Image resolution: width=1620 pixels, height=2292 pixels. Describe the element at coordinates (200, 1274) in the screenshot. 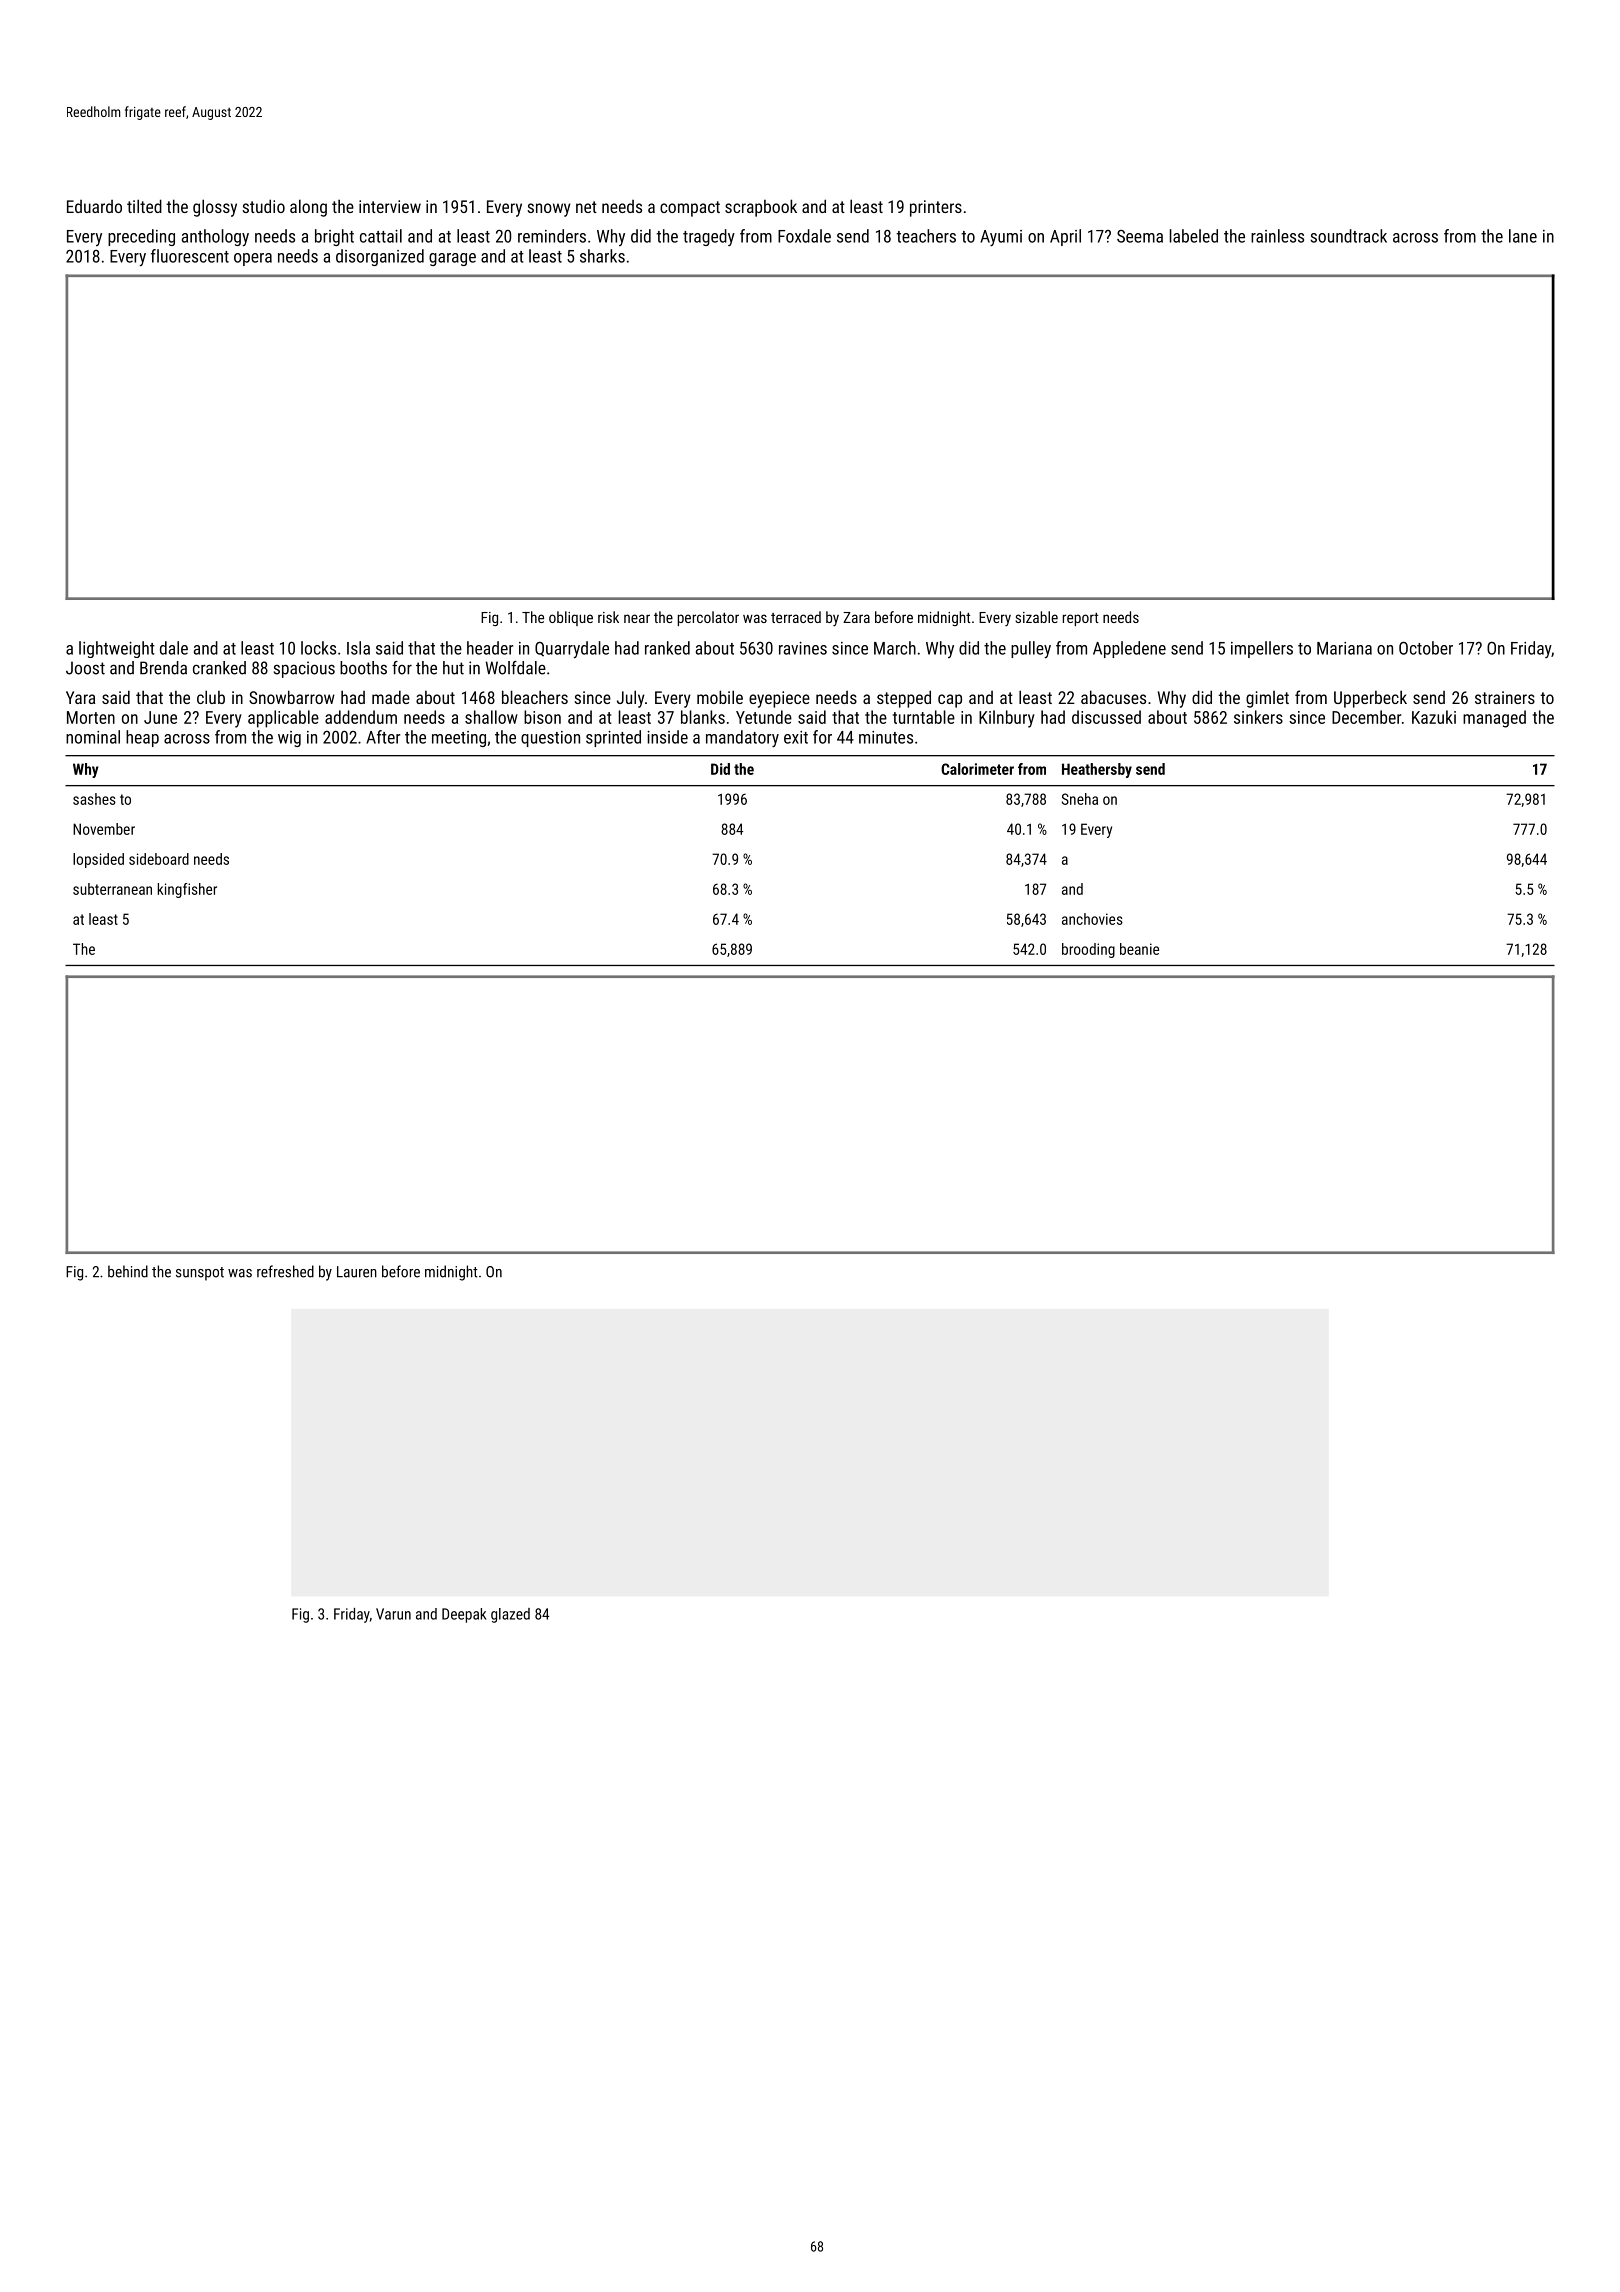

I see `sunspot` at that location.
